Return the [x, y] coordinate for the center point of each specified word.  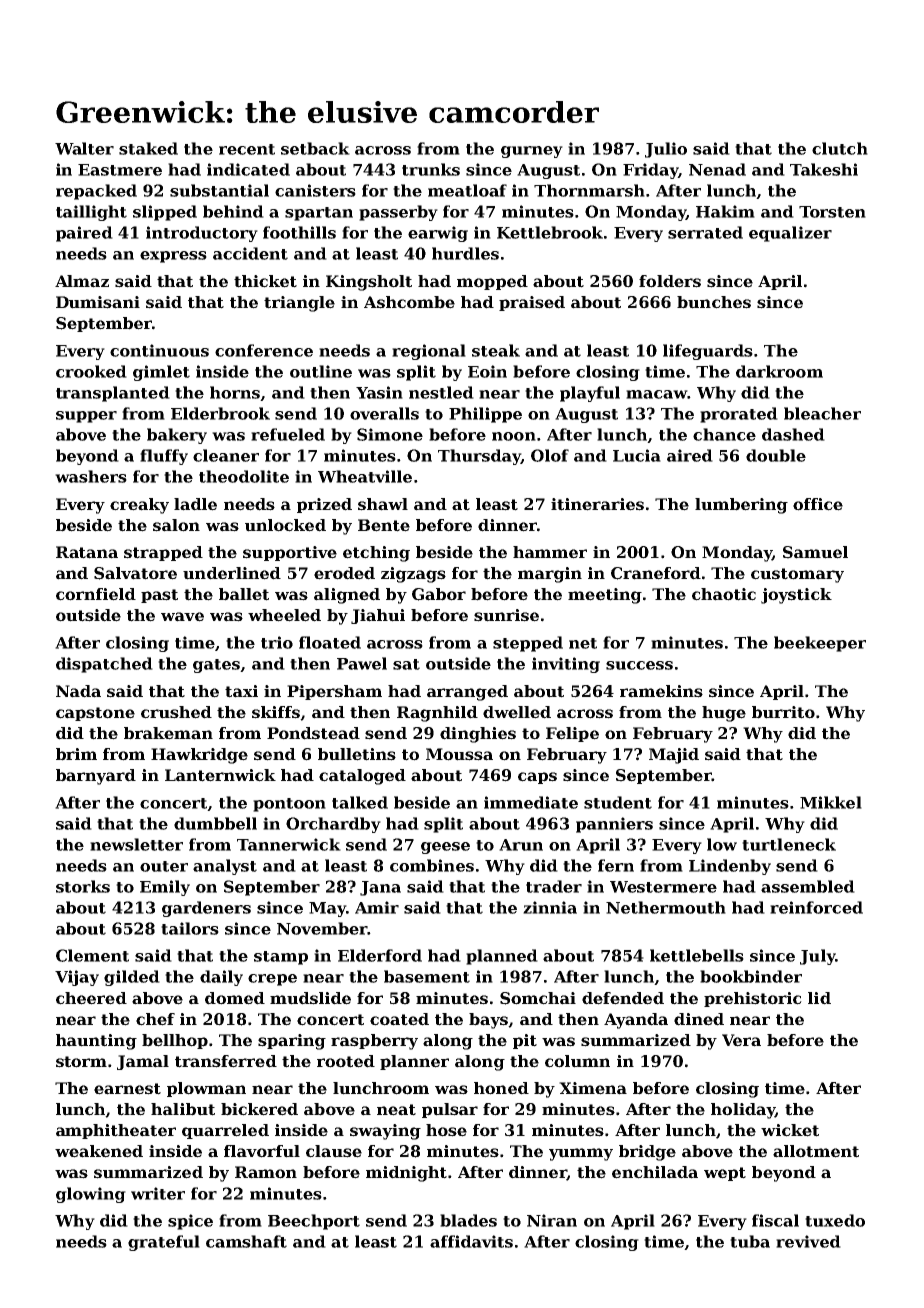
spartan [319, 214]
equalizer [790, 234]
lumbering [741, 506]
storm [81, 1062]
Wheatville [365, 476]
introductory [202, 234]
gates [216, 666]
